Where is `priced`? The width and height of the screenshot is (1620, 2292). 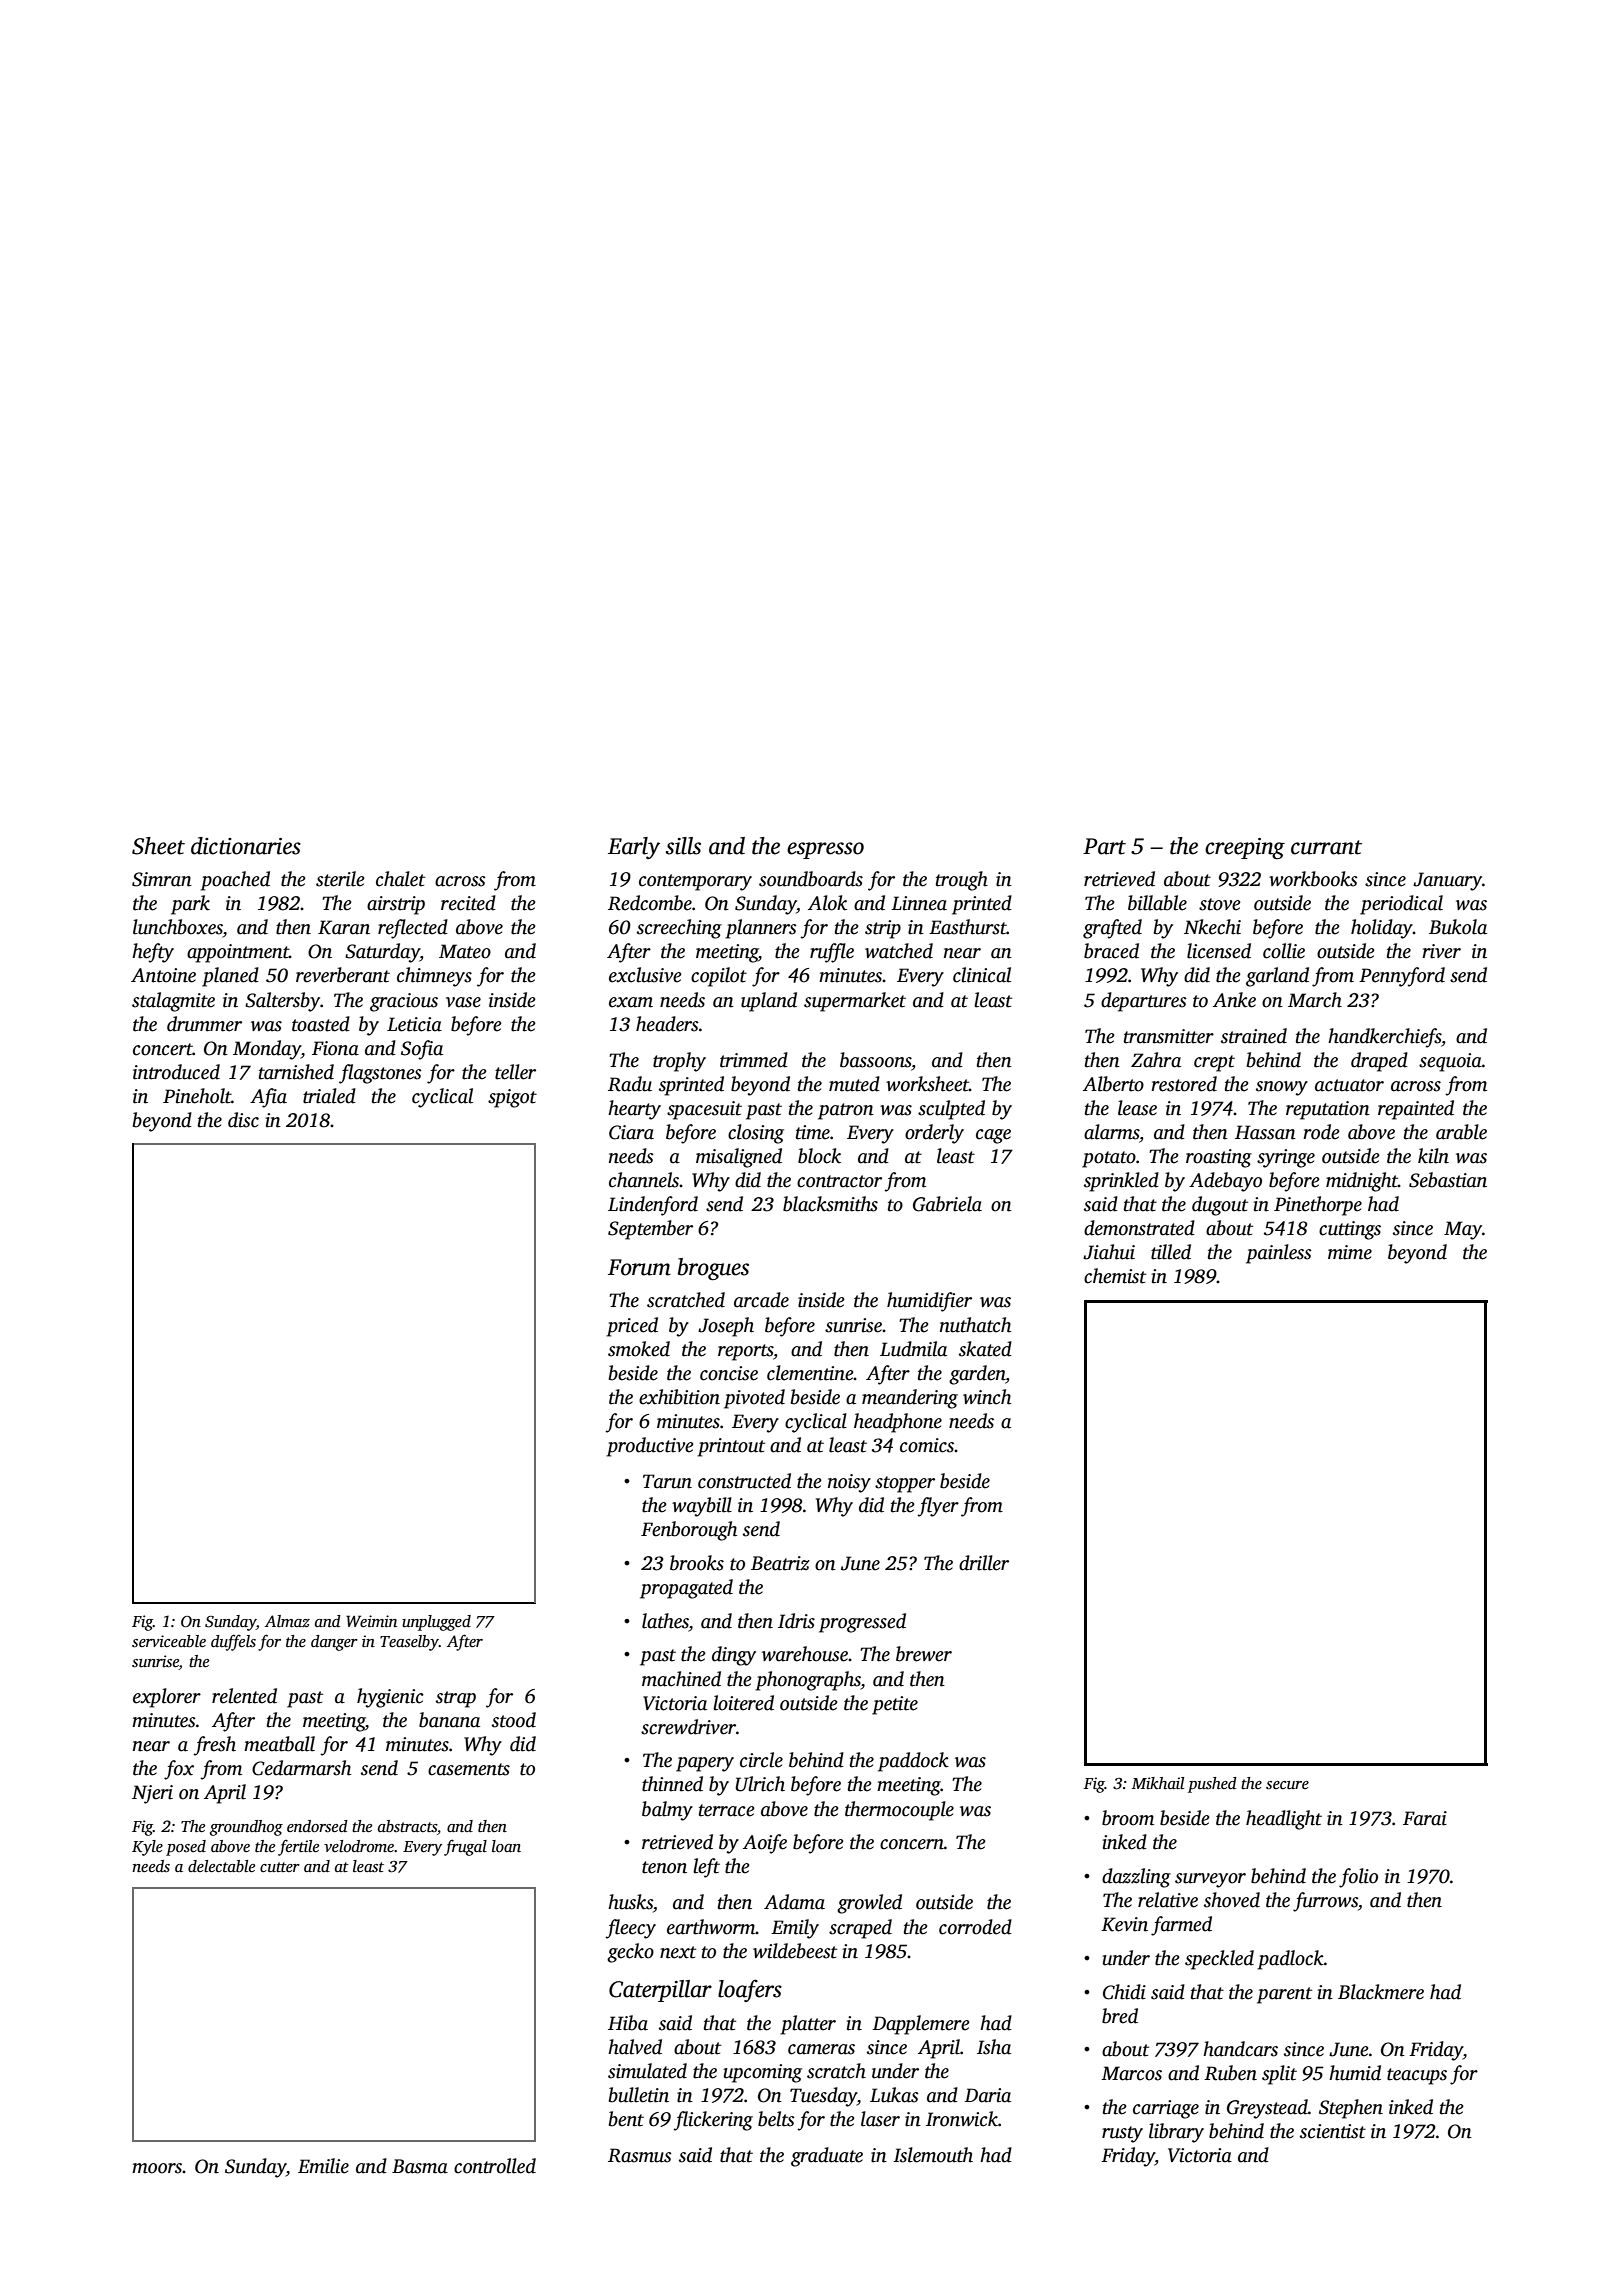
priced is located at coordinates (632, 1327).
